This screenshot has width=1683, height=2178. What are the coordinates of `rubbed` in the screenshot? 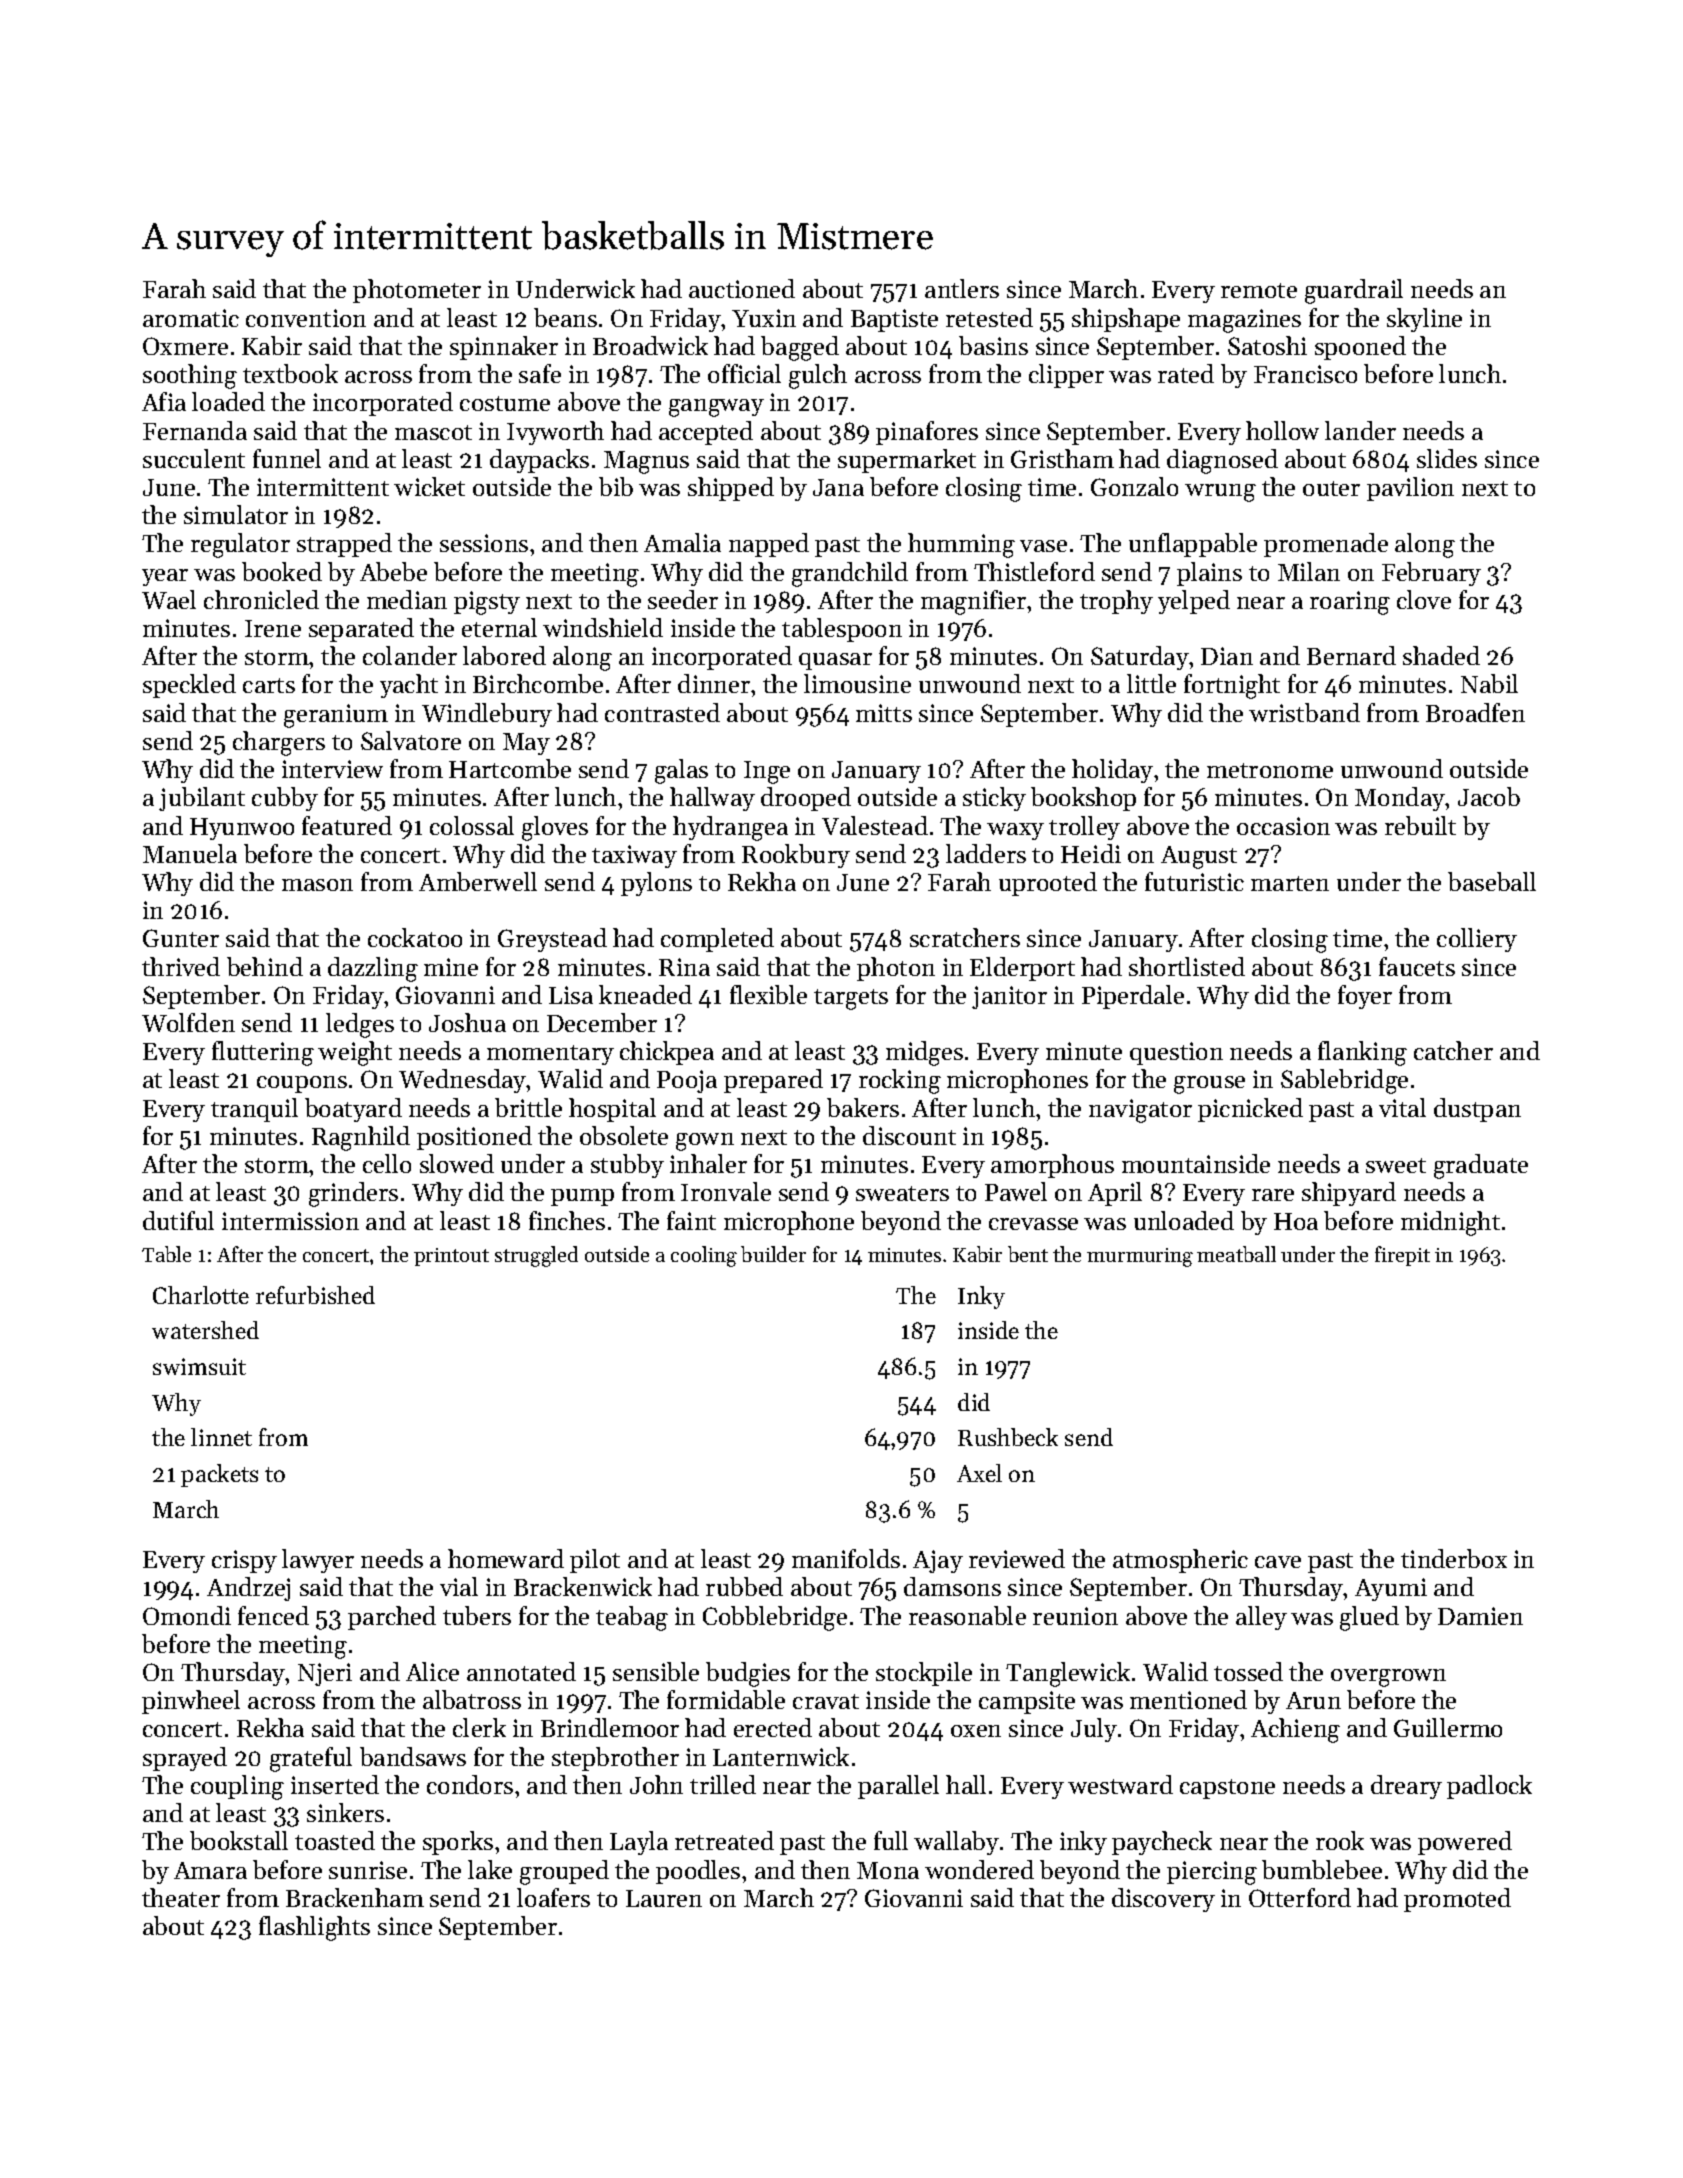 It's located at (744, 1586).
